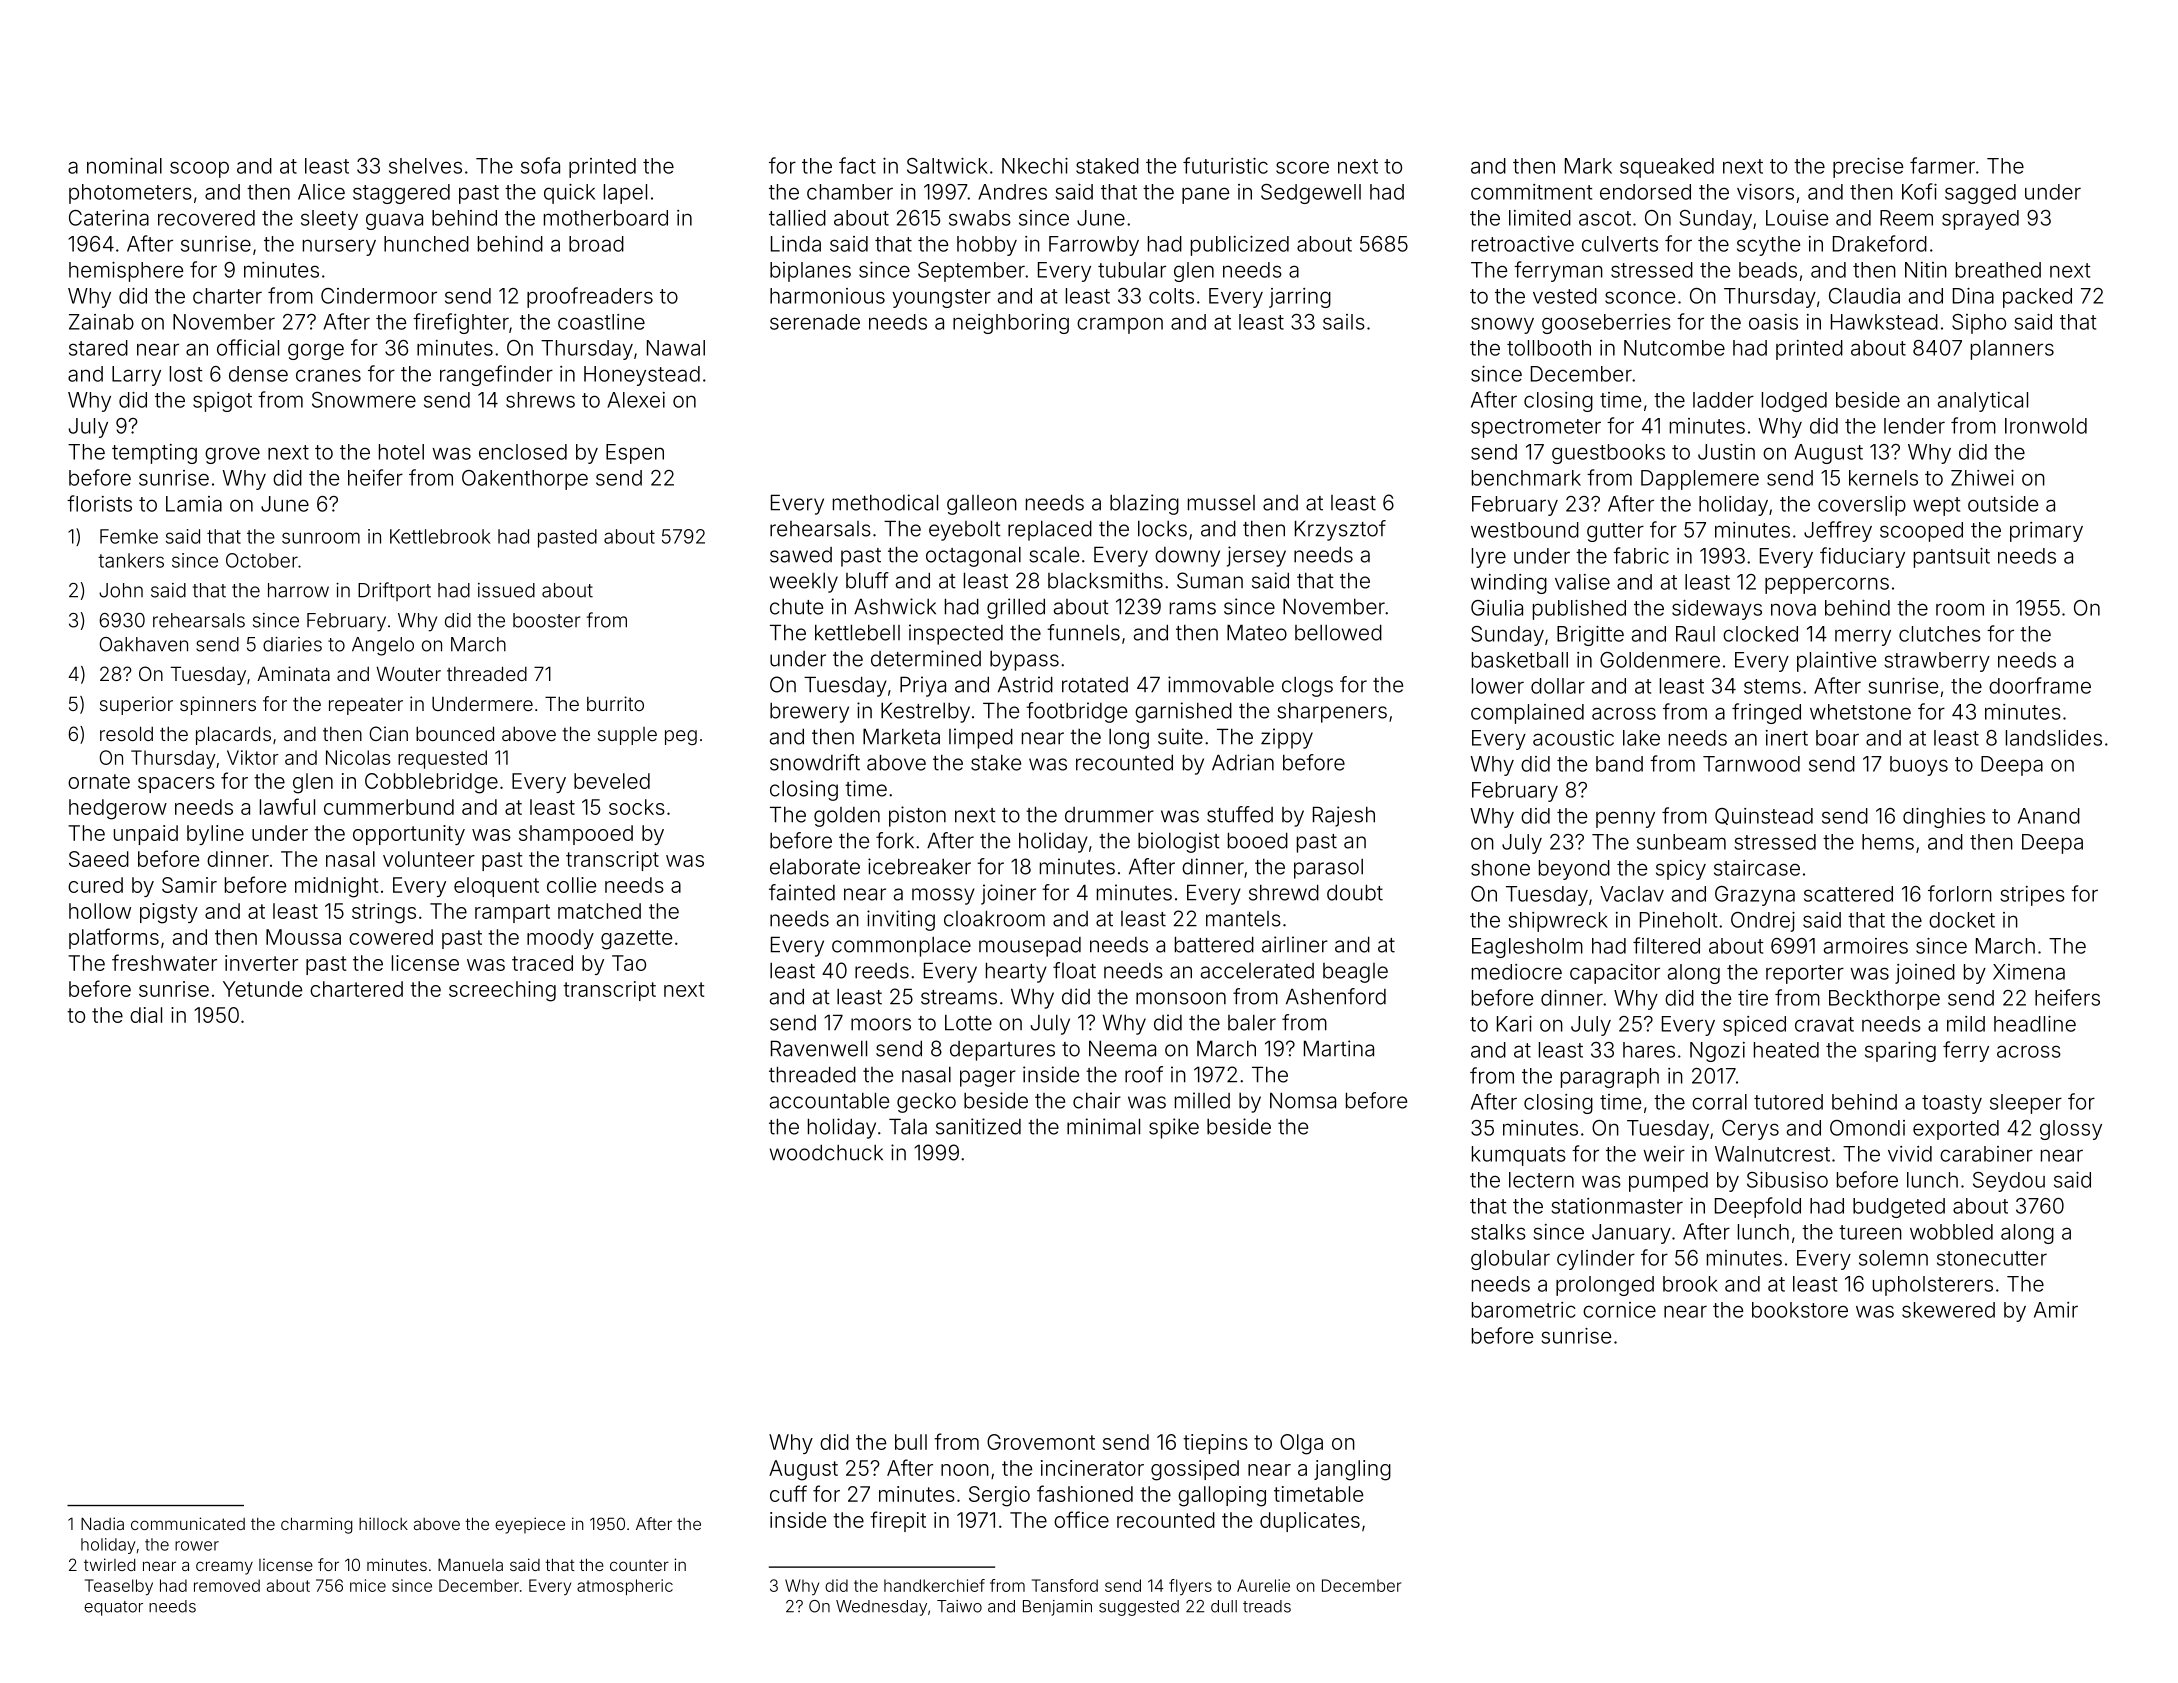 The width and height of the screenshot is (2178, 1683). I want to click on Benjamin, so click(1057, 1608).
